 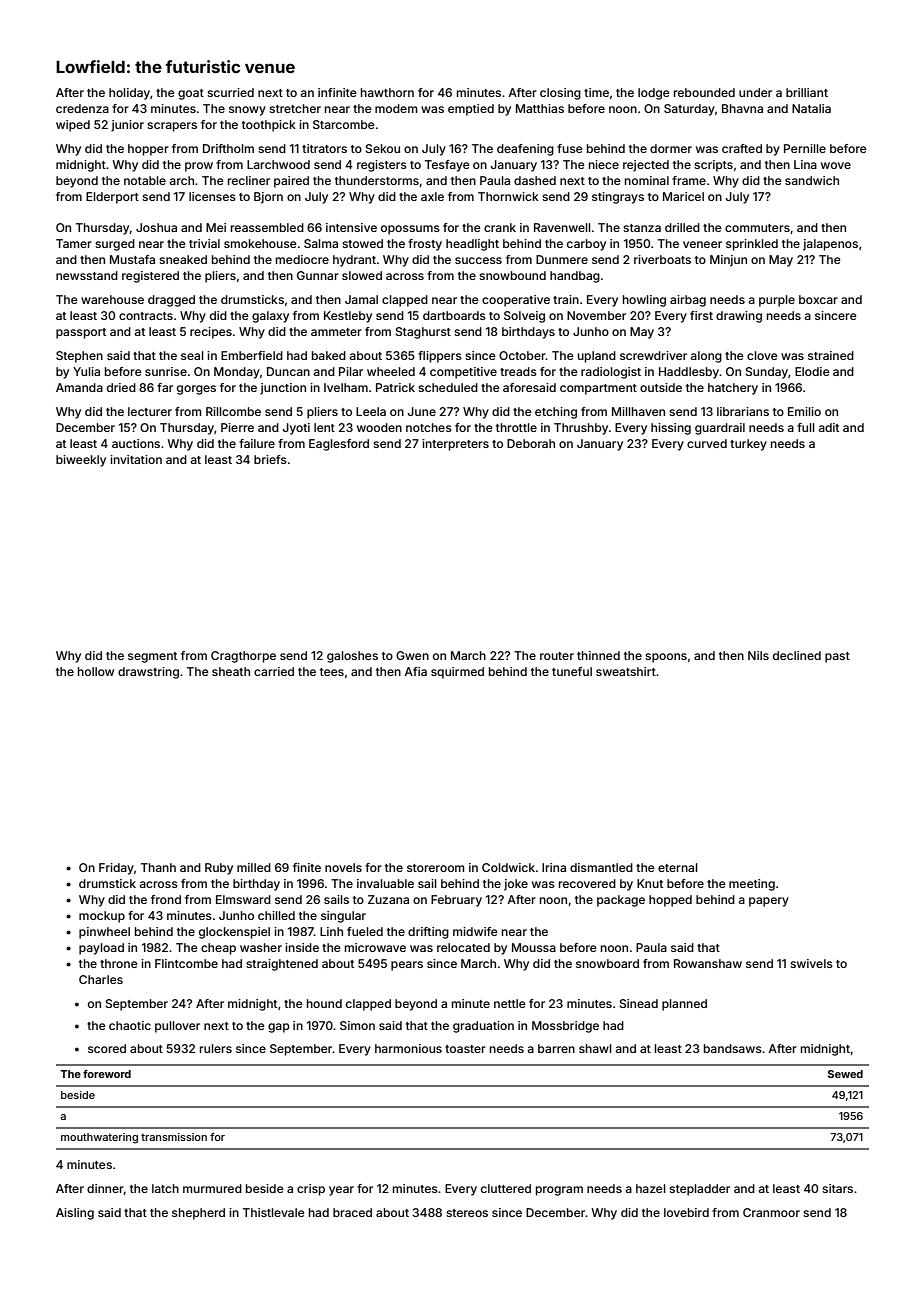 I want to click on dormer, so click(x=671, y=148).
